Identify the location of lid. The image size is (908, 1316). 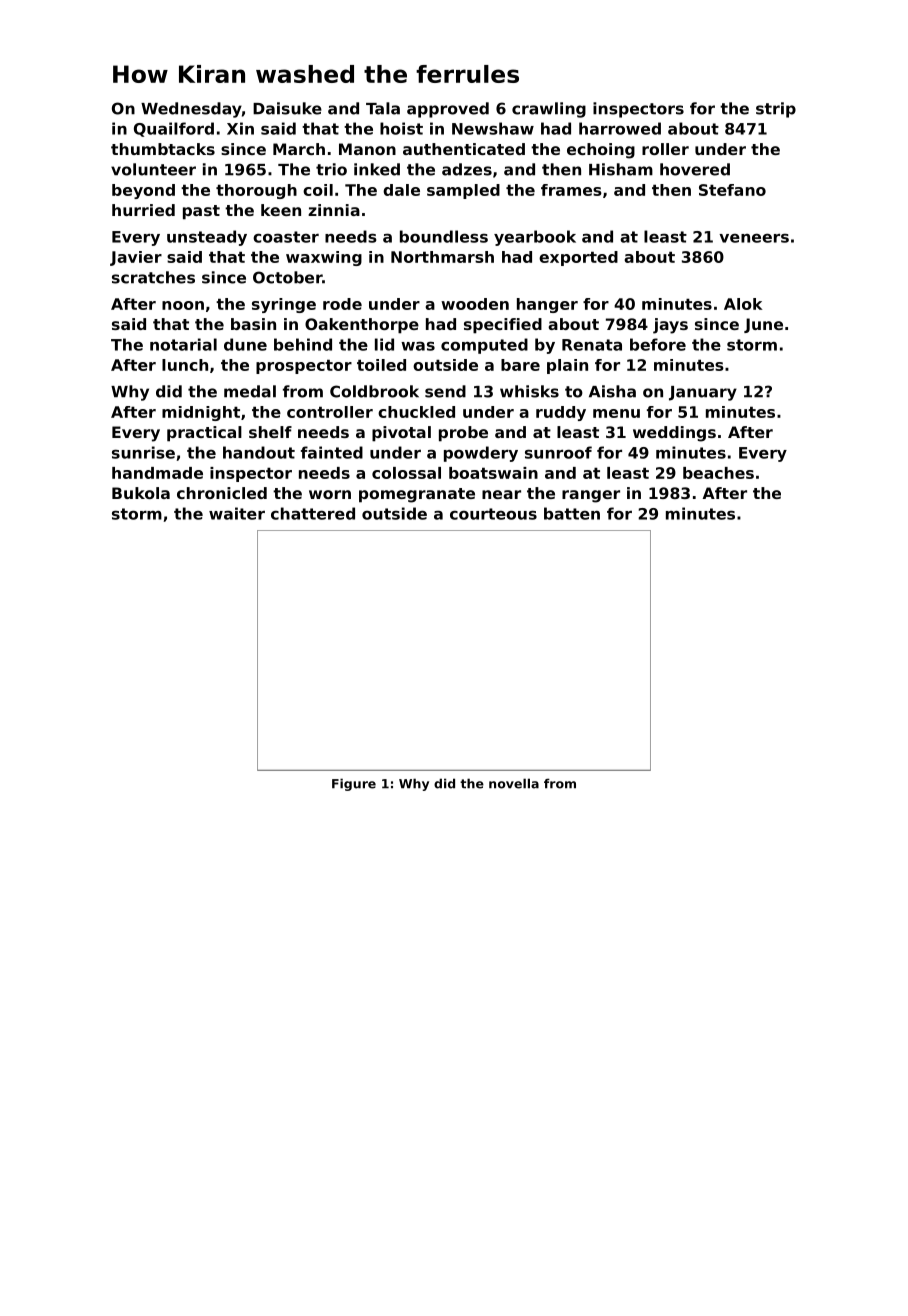
(384, 344).
